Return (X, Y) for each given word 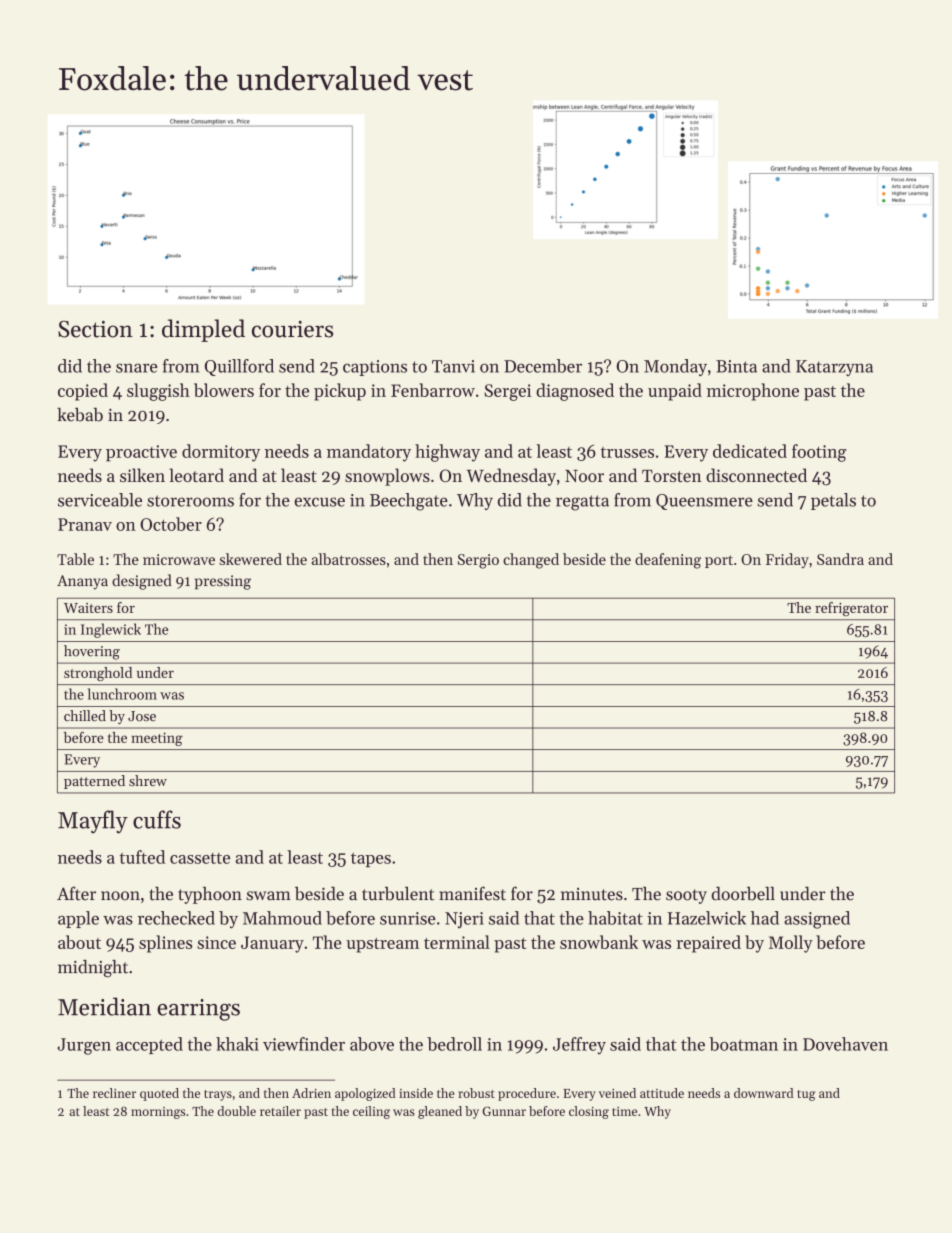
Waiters (88, 608)
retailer (280, 1111)
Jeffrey (579, 1046)
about (79, 942)
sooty (686, 896)
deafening (668, 561)
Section (95, 329)
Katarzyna (834, 368)
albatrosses (349, 559)
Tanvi (453, 366)
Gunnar (504, 1111)
